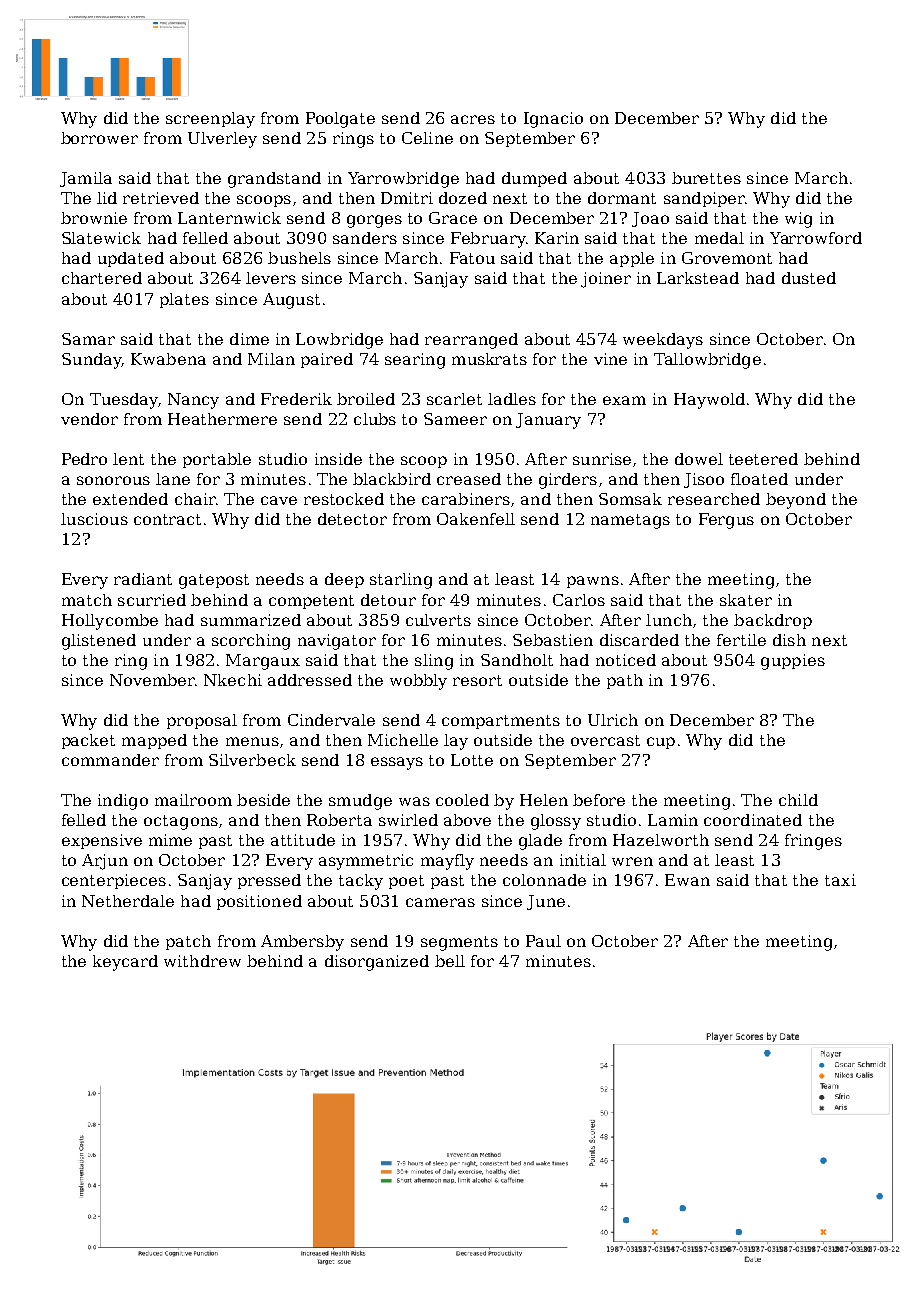 This screenshot has height=1308, width=924. Describe the element at coordinates (599, 800) in the screenshot. I see `before` at that location.
